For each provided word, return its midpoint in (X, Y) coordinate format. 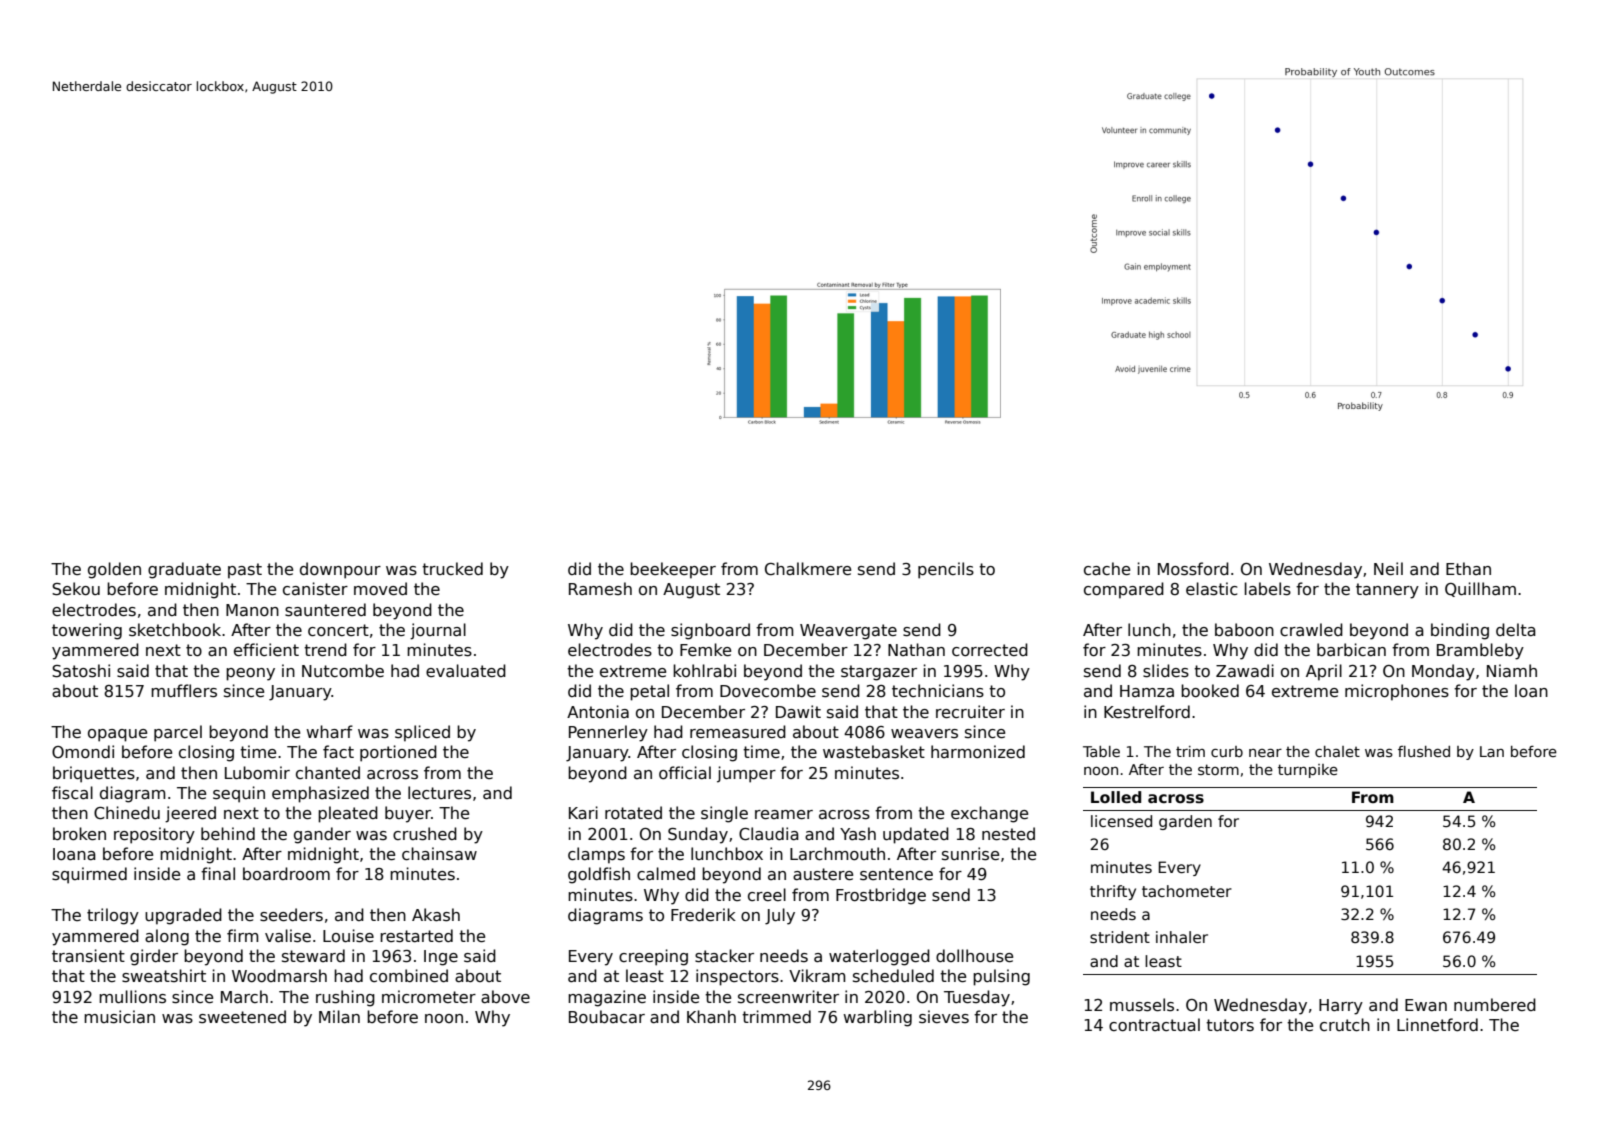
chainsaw (439, 854)
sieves (944, 1017)
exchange (989, 814)
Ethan (1468, 568)
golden (114, 570)
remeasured (738, 732)
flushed (1424, 751)
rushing (345, 998)
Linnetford (1437, 1024)
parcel (178, 733)
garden (1185, 822)
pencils (946, 570)
